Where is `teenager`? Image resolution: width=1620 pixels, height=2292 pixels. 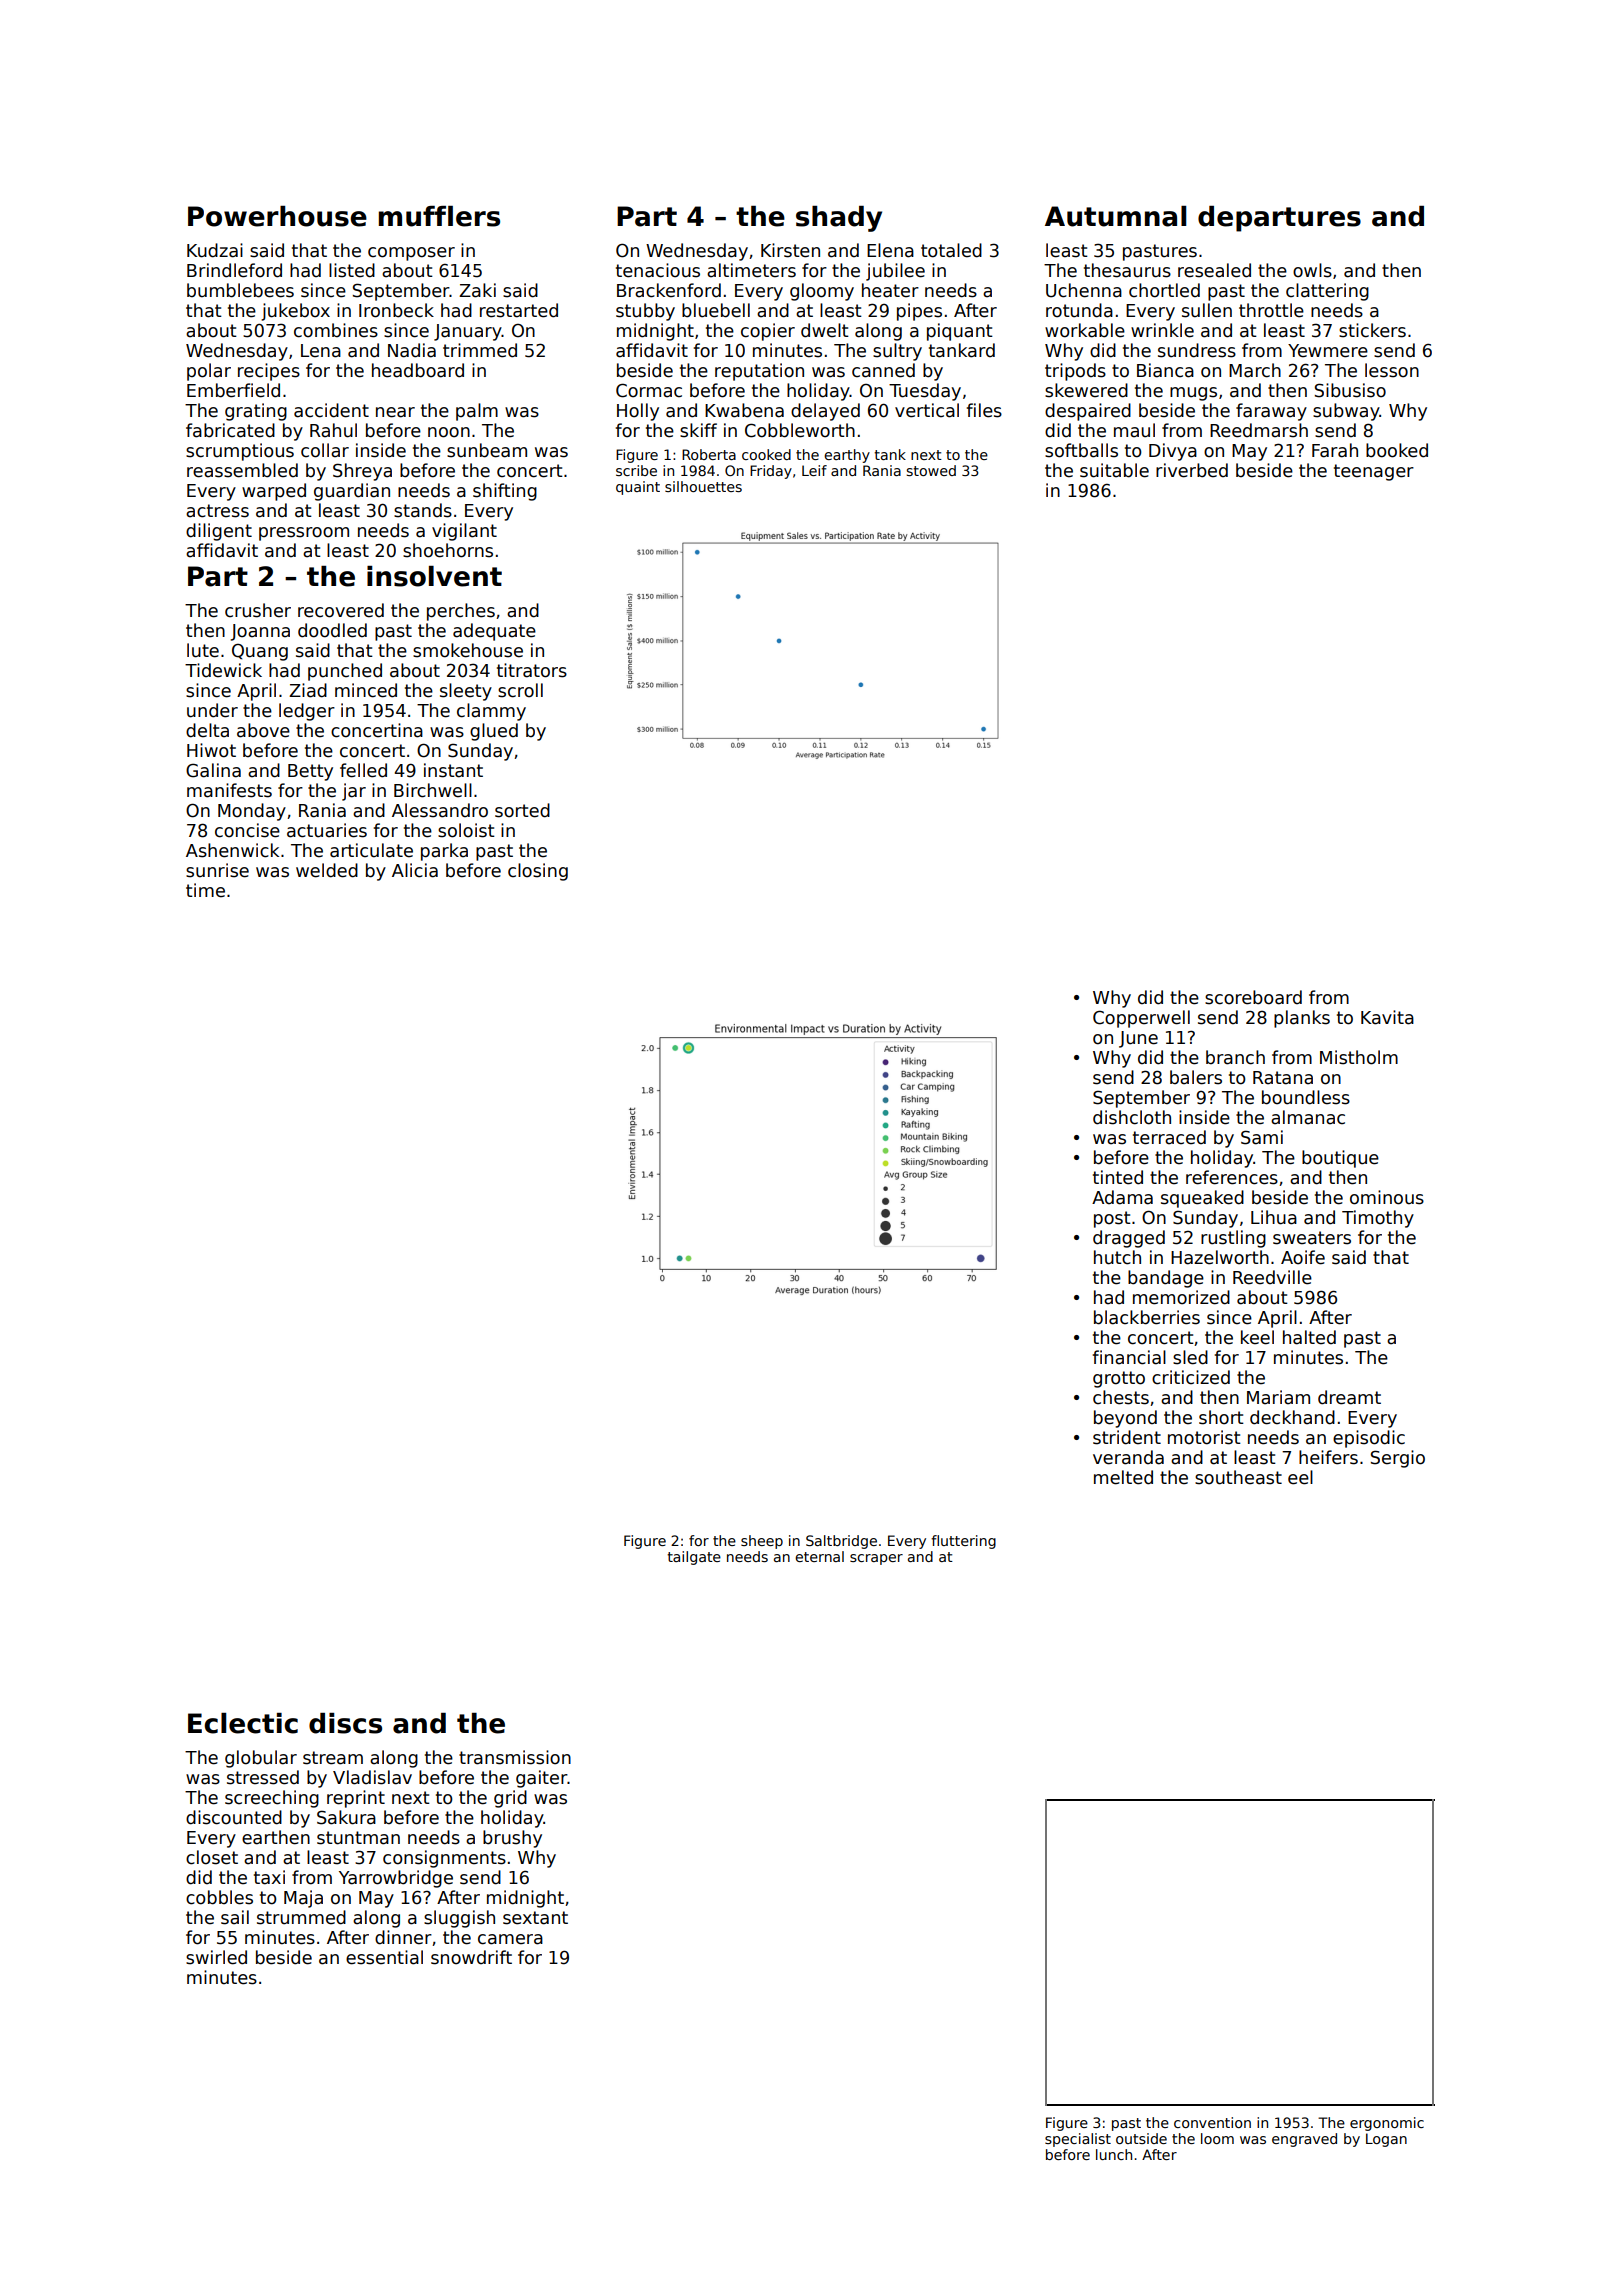
teenager is located at coordinates (1374, 472).
